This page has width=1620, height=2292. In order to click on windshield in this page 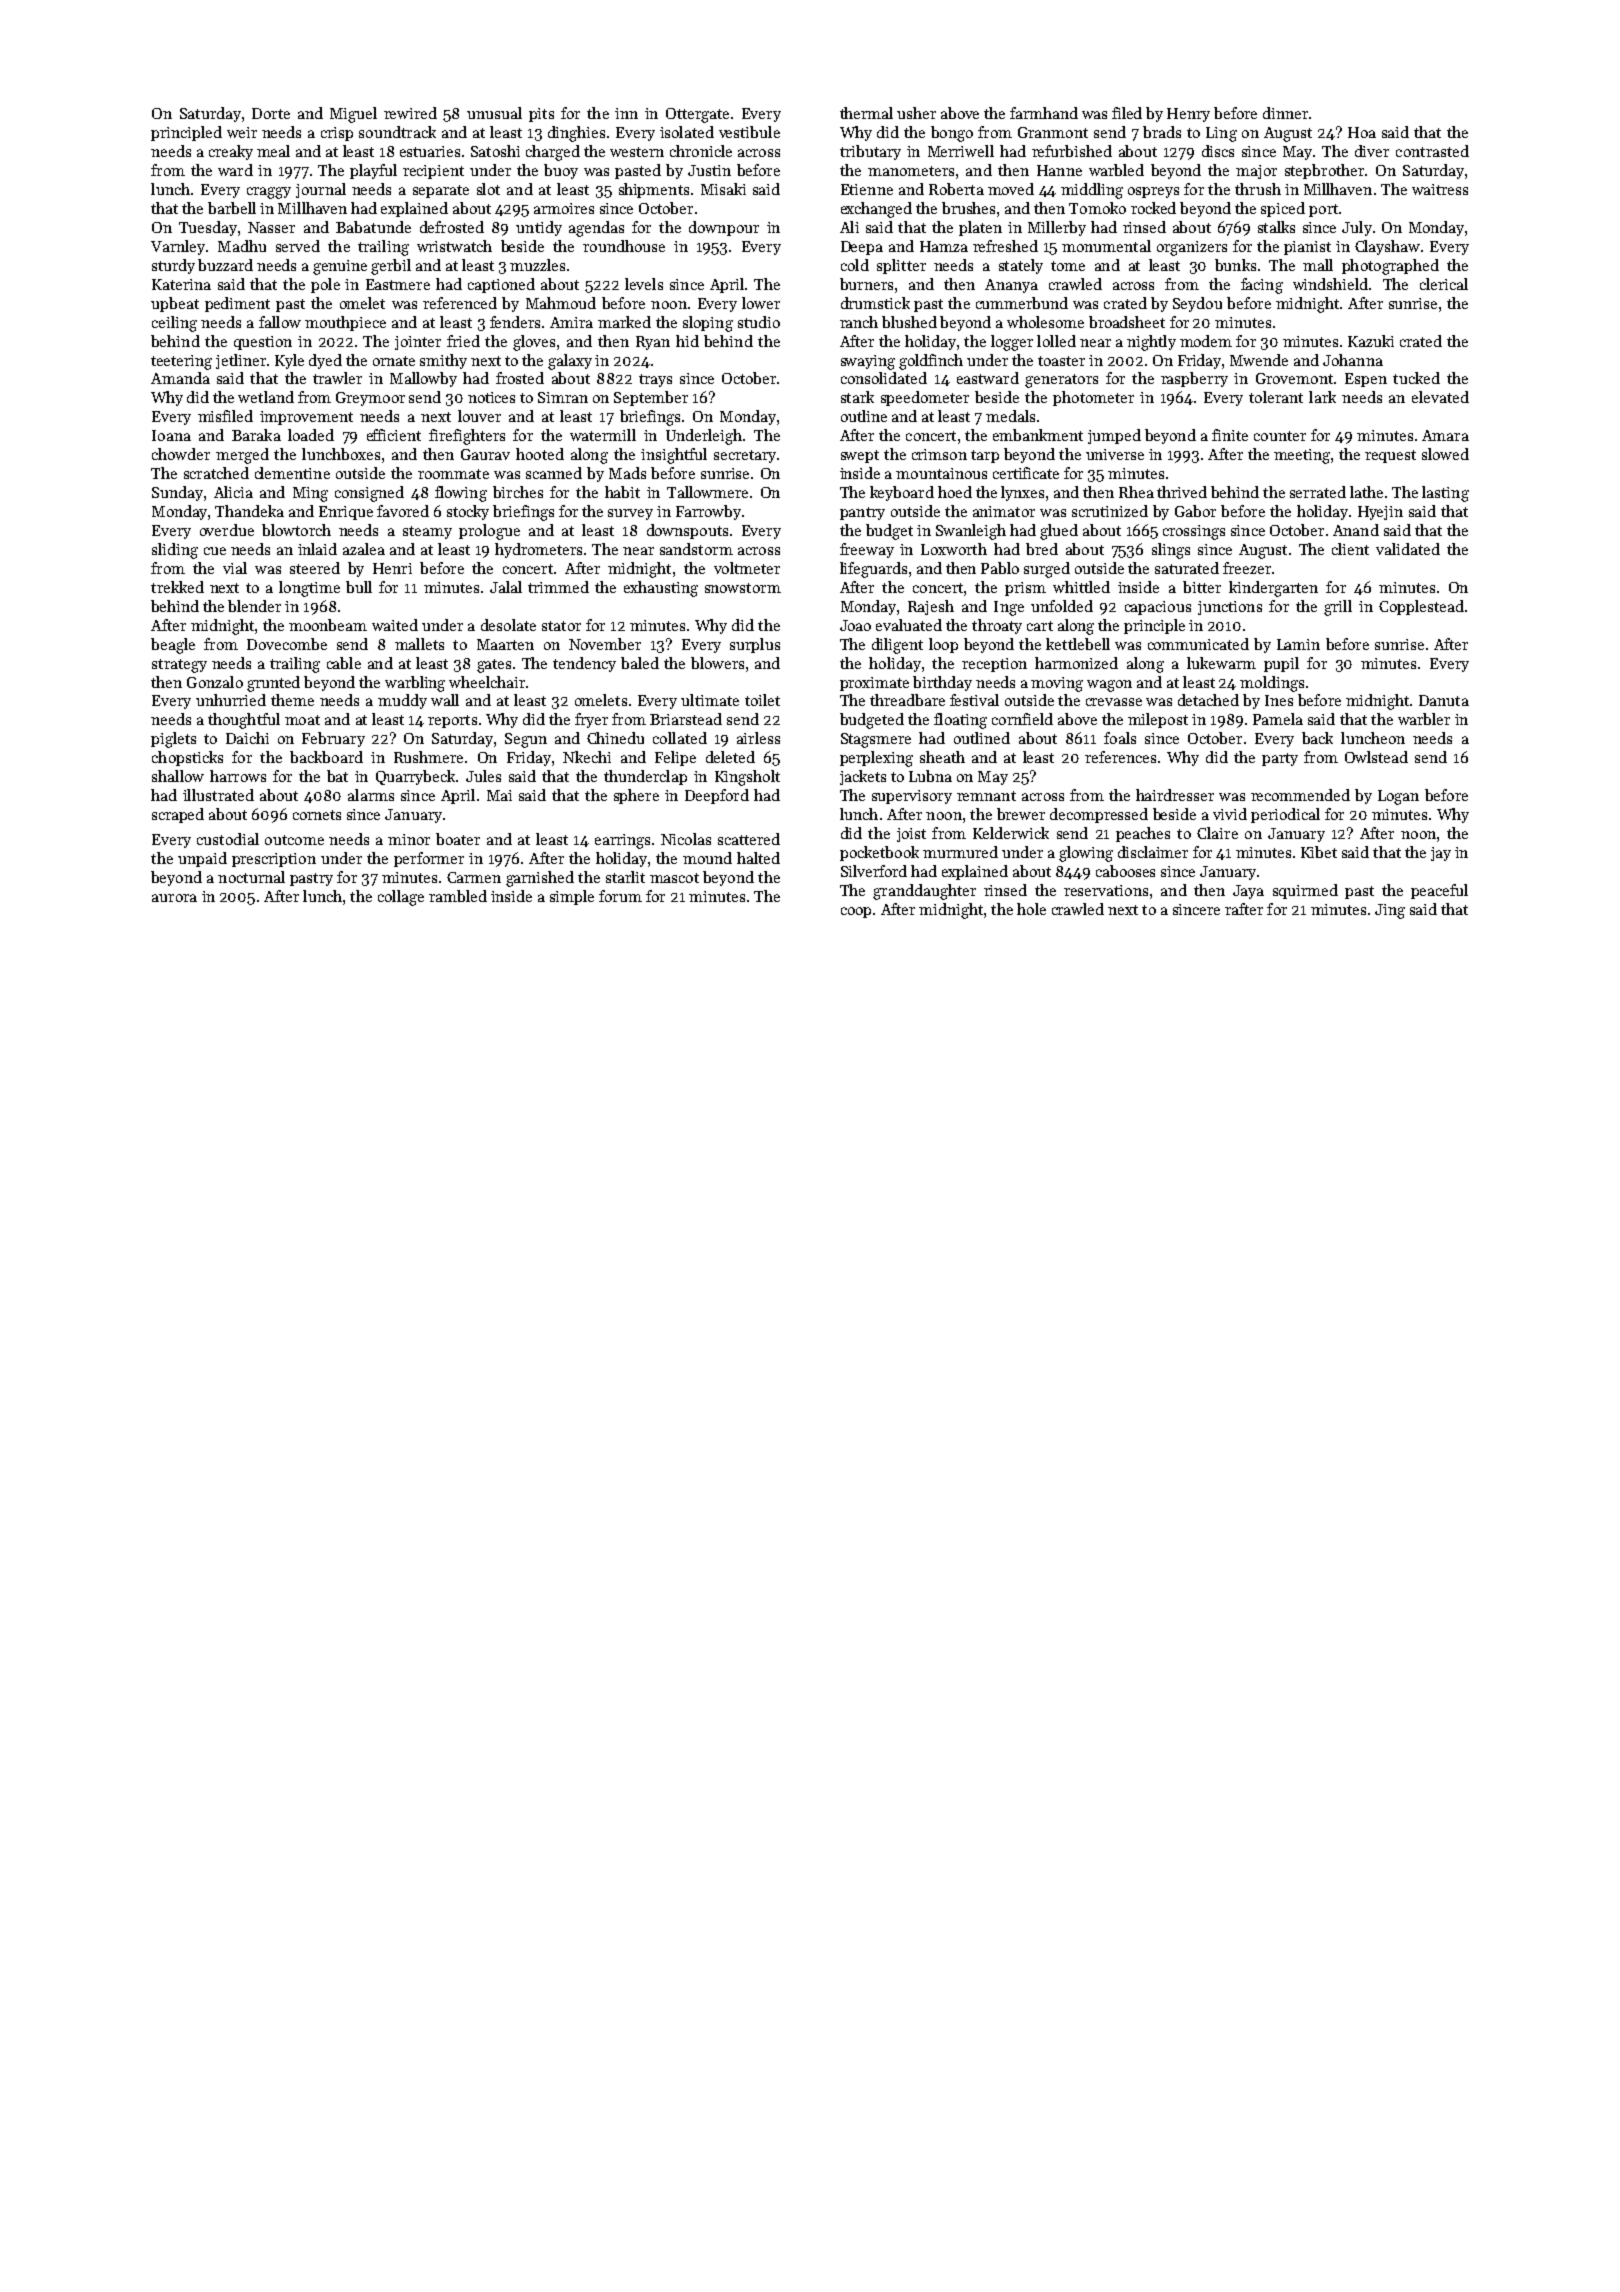, I will do `click(1330, 284)`.
